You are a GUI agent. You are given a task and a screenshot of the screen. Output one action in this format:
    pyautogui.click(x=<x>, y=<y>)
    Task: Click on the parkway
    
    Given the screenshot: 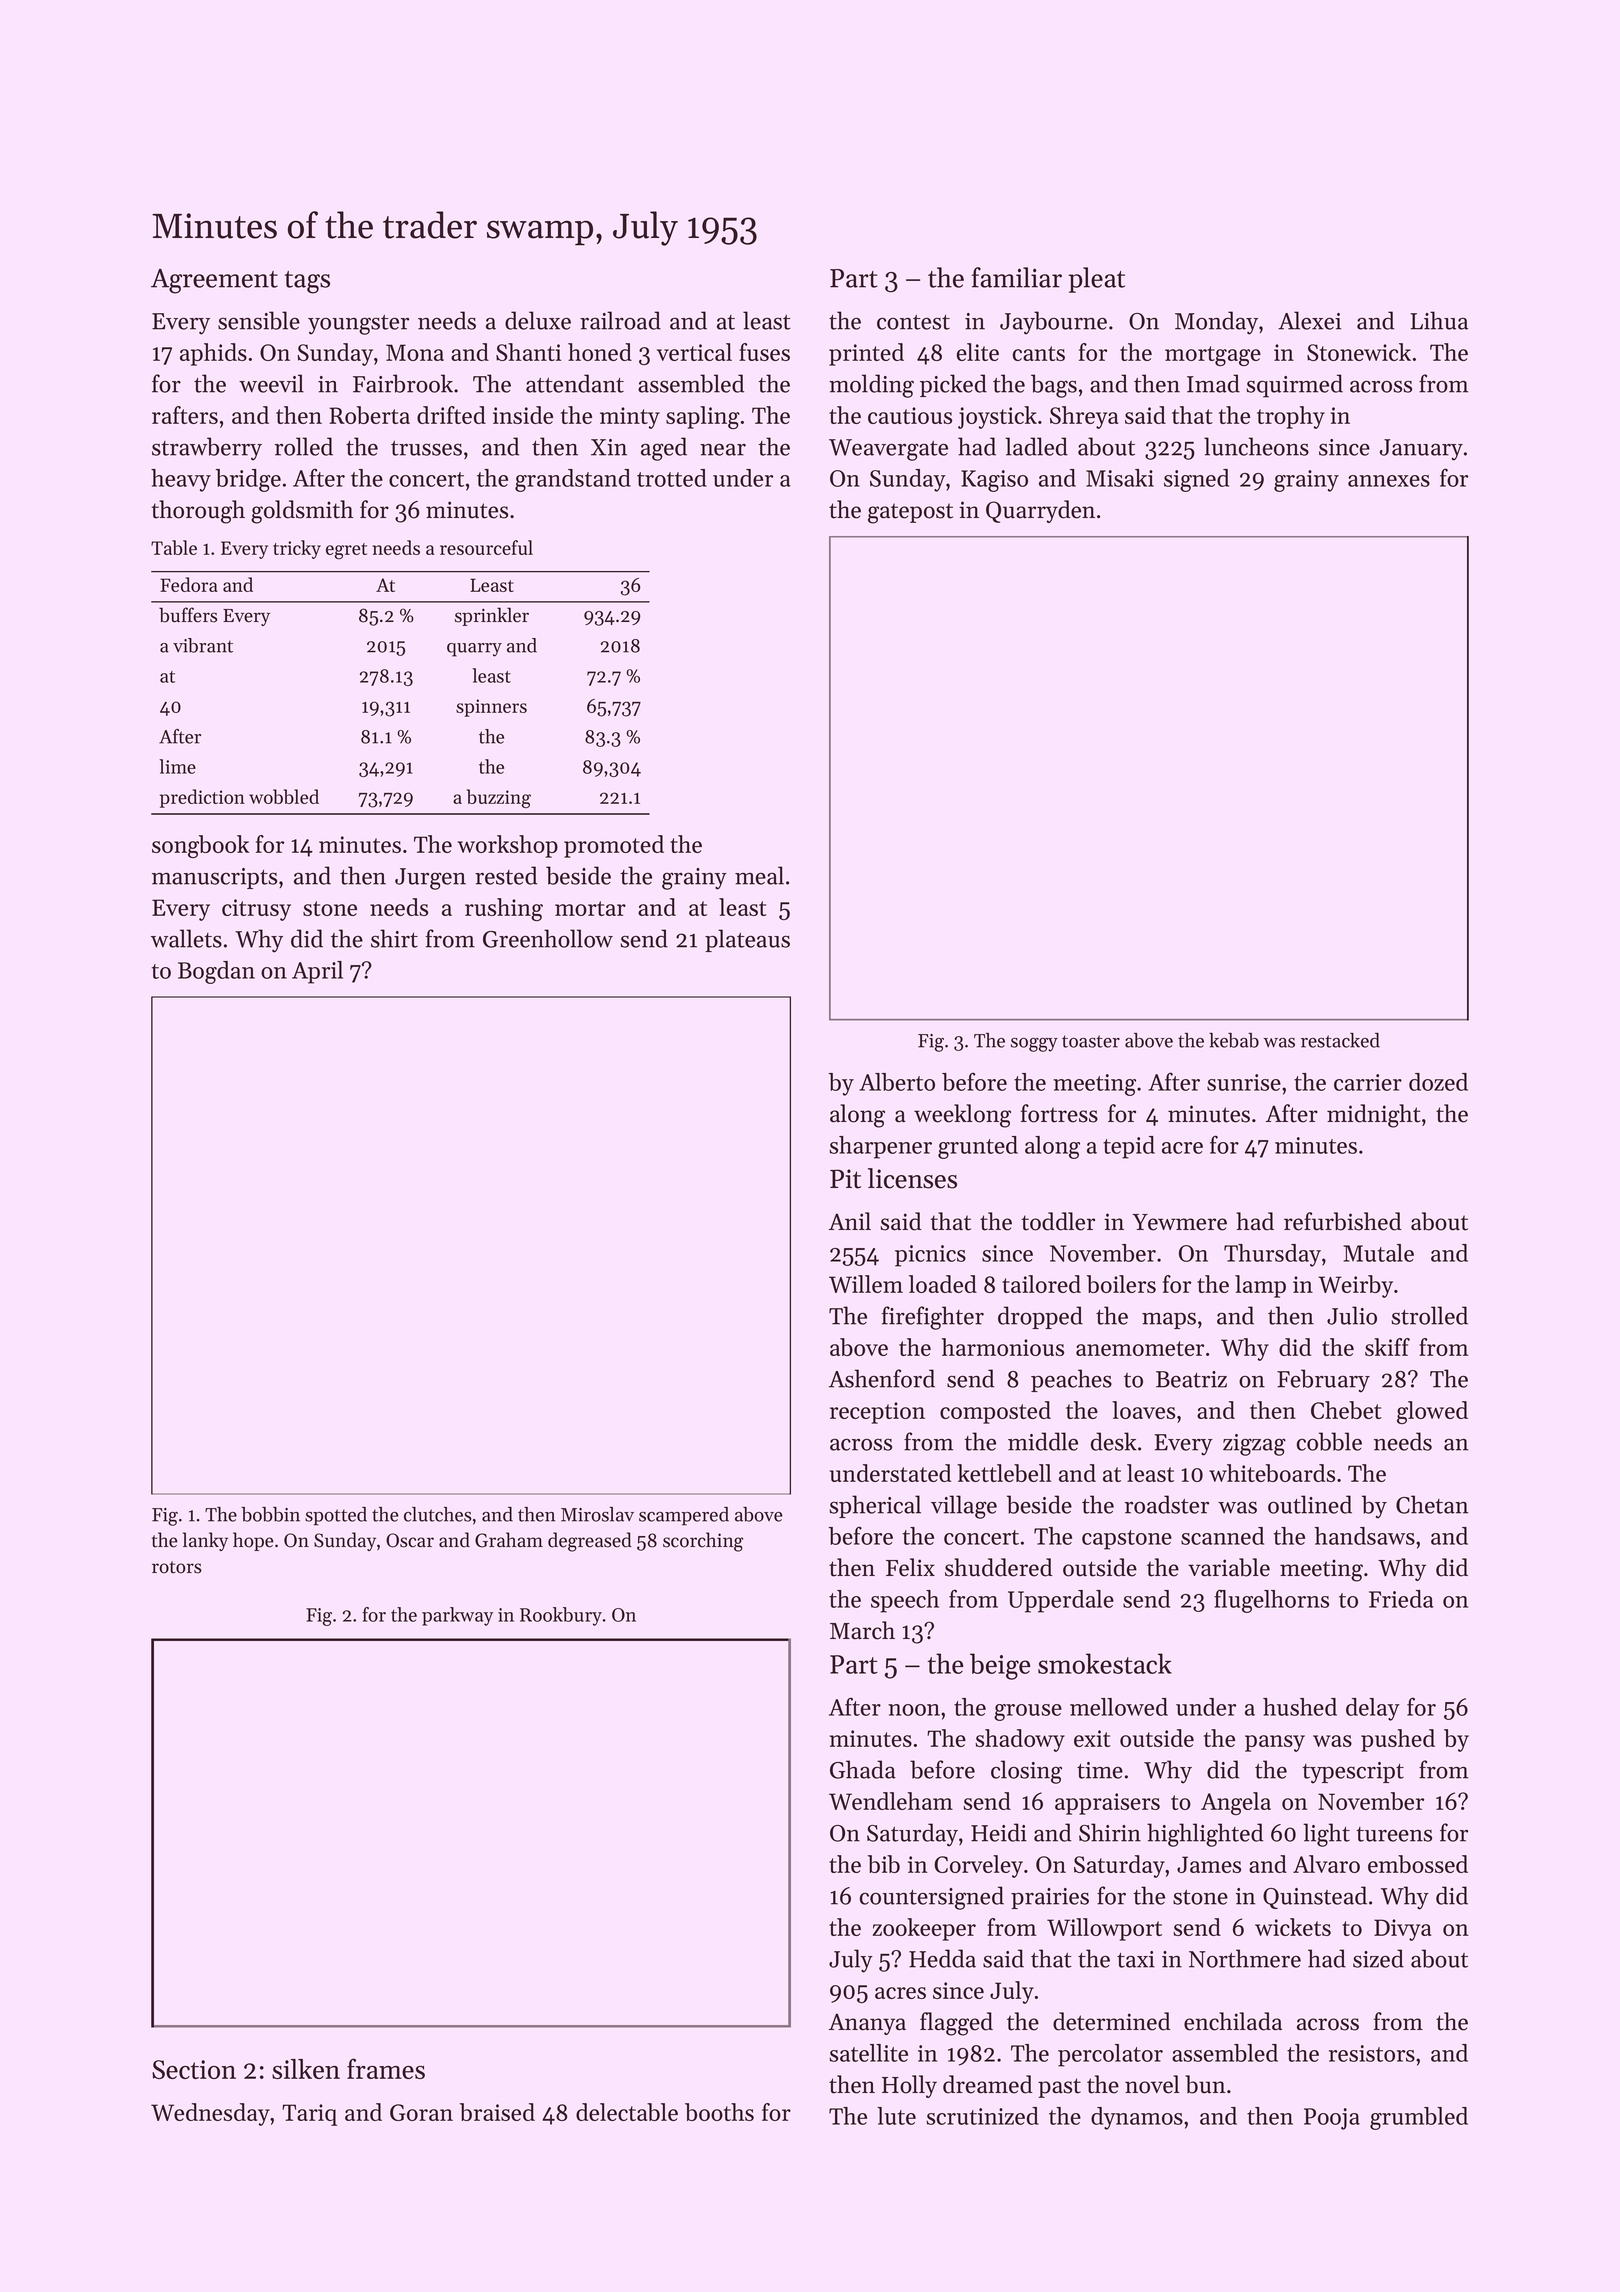 What is the action you would take?
    pyautogui.click(x=457, y=1616)
